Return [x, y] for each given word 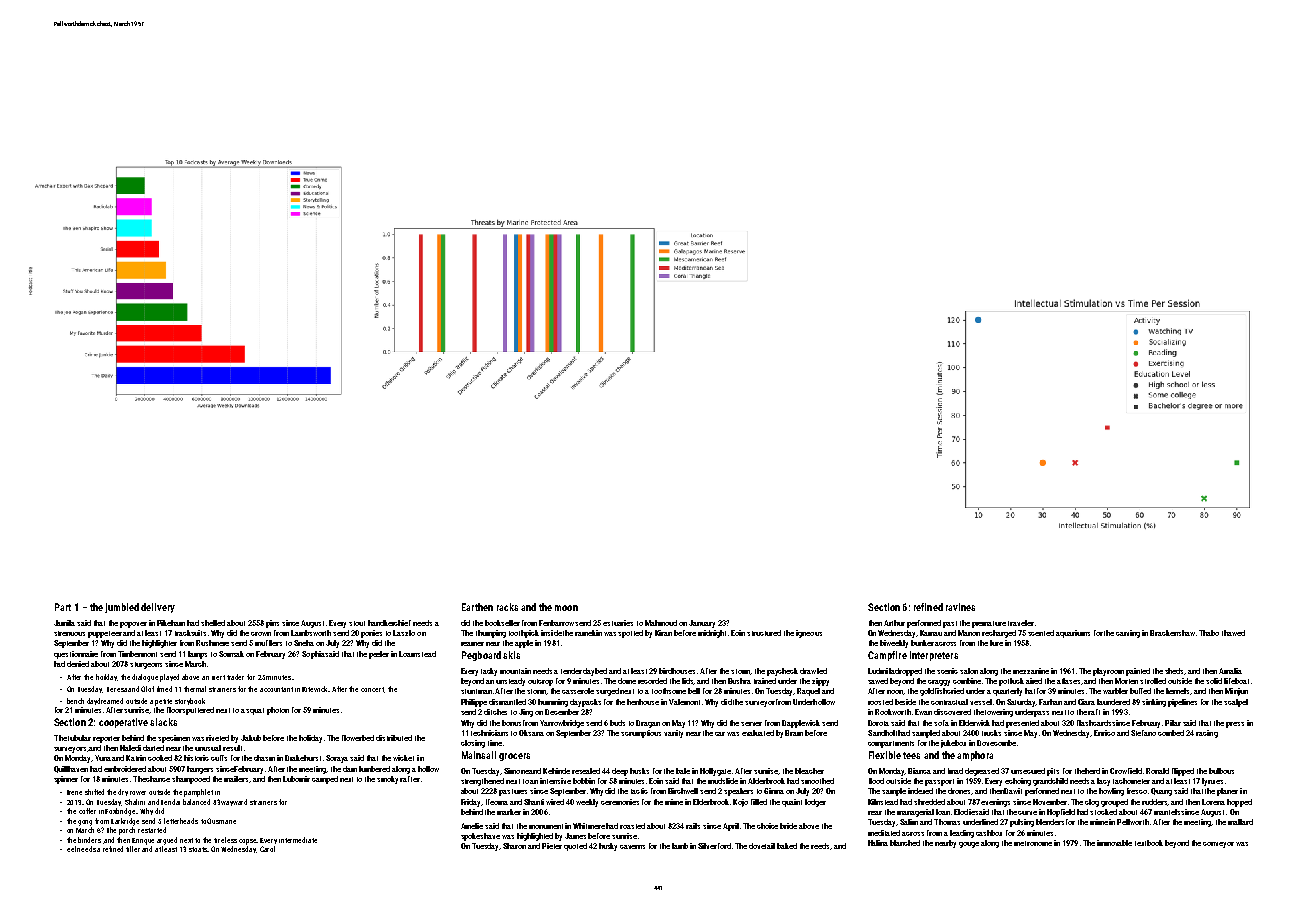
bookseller [502, 623]
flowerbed [358, 738]
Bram [794, 733]
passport [939, 782]
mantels [1167, 812]
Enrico [1104, 733]
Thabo [1209, 633]
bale [683, 771]
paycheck [782, 672]
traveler [1021, 623]
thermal [195, 689]
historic [196, 758]
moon [566, 608]
